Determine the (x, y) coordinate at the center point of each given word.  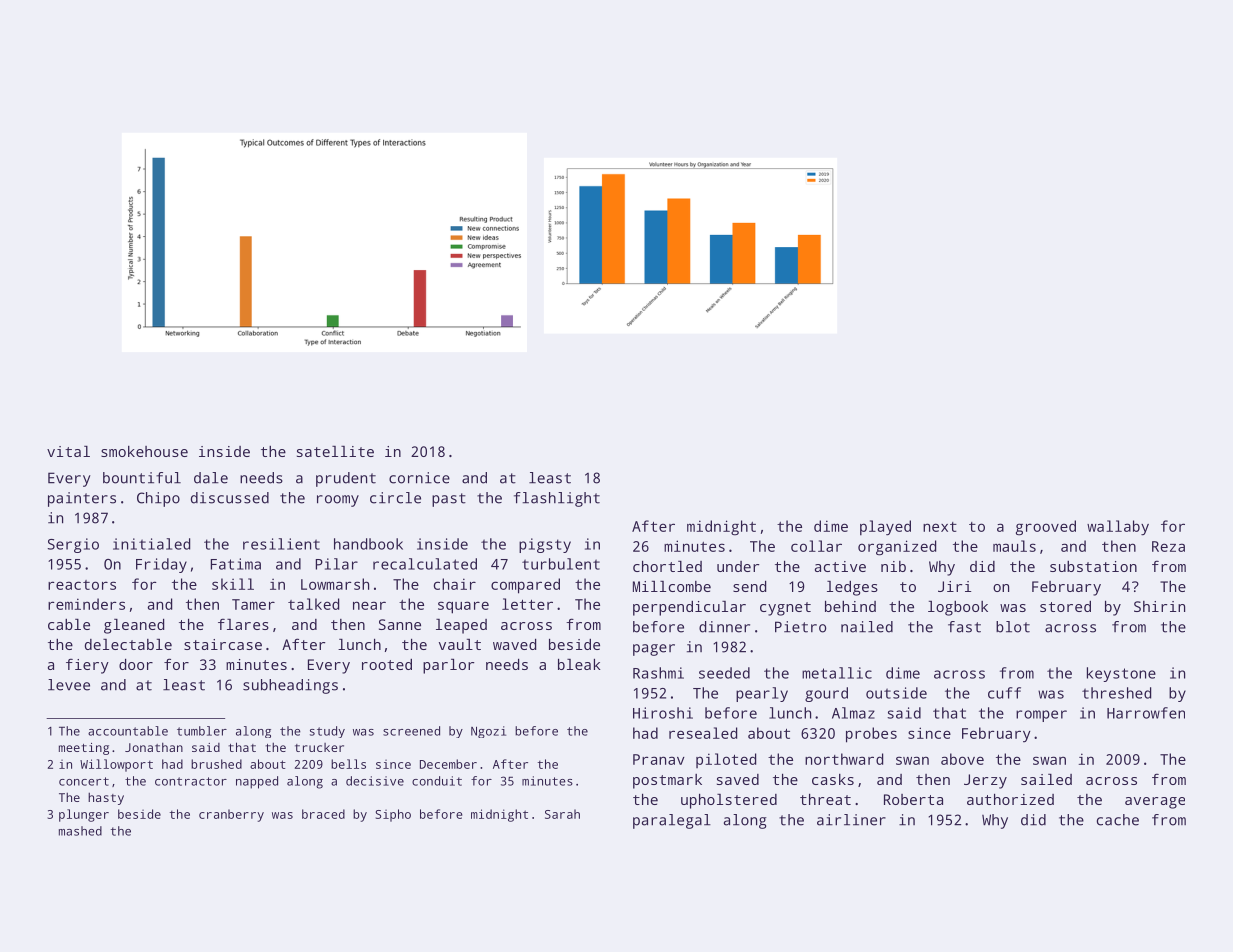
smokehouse (144, 451)
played (885, 528)
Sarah (562, 814)
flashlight (557, 499)
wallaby (1118, 528)
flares (243, 624)
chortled (667, 566)
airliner (851, 820)
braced (323, 814)
